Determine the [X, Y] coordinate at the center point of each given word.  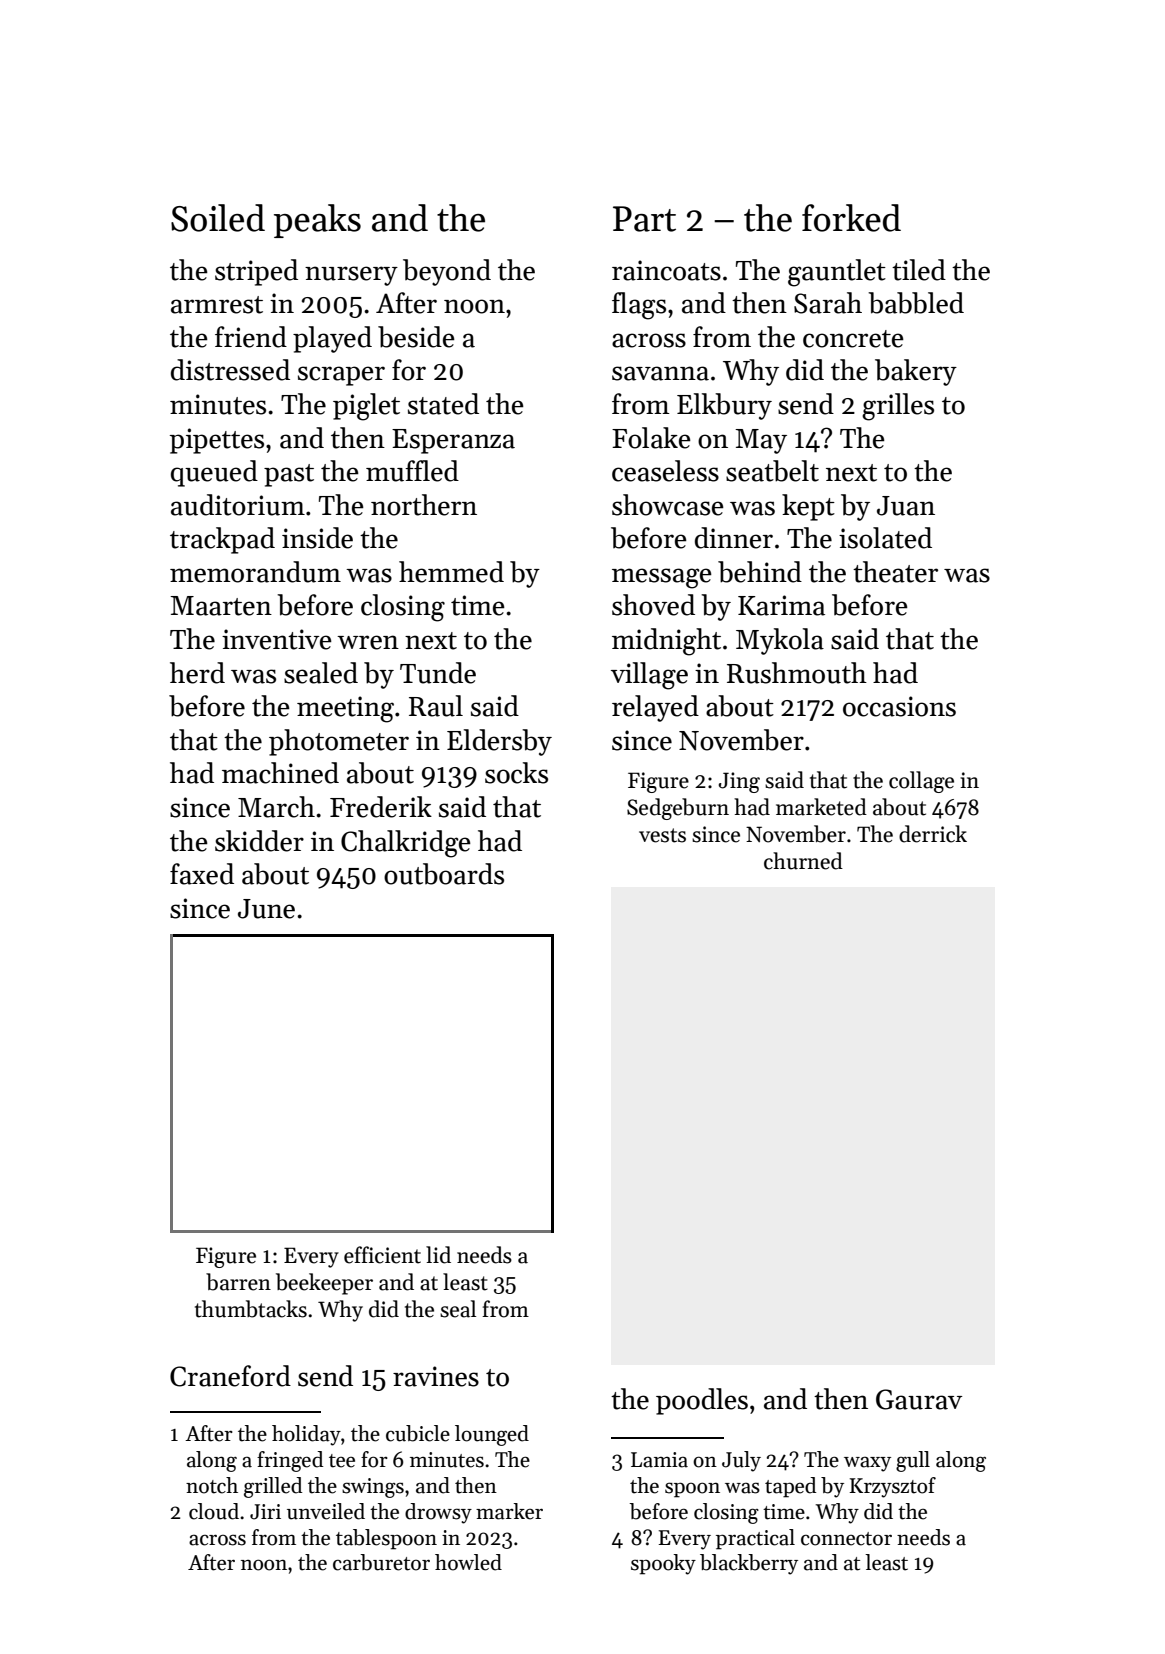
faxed [202, 874]
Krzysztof [893, 1487]
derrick [933, 834]
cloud [214, 1511]
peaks [317, 221]
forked [851, 218]
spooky [663, 1564]
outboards [444, 874]
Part [644, 219]
